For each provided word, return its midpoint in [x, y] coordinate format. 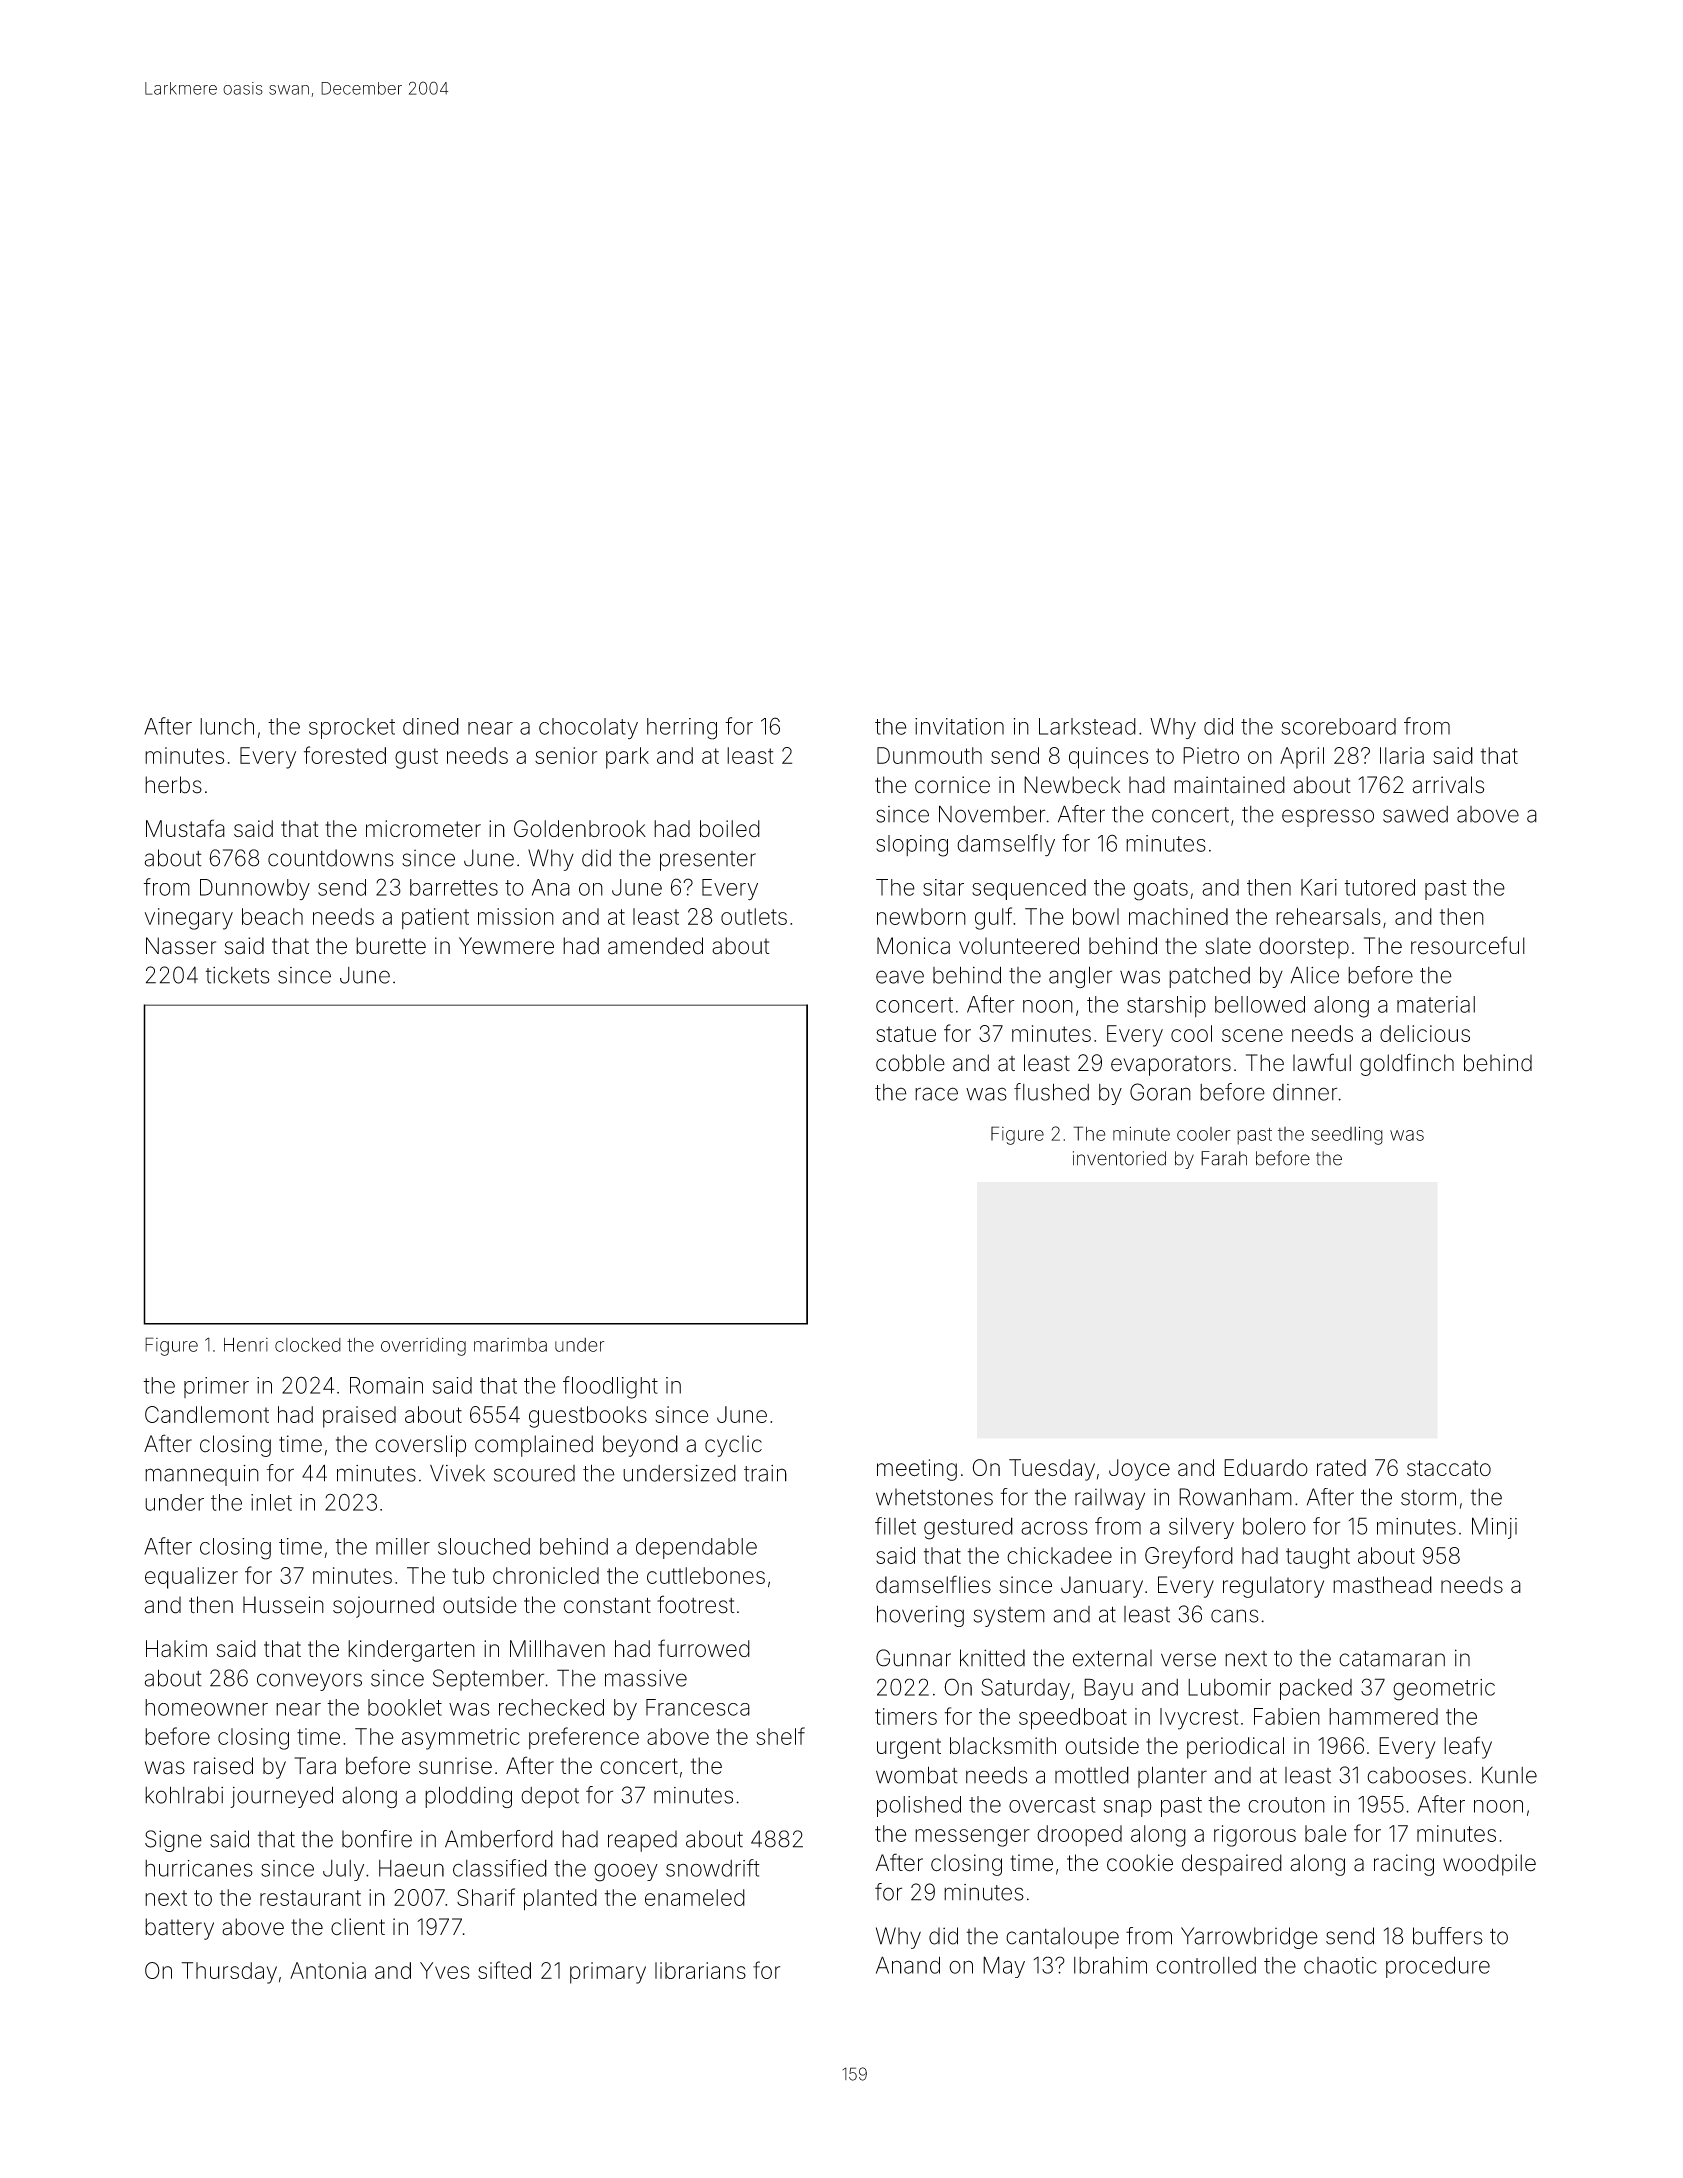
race [936, 1094]
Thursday [229, 1973]
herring [682, 729]
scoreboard [1339, 726]
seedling [1347, 1135]
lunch [227, 726]
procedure [1438, 1967]
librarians [700, 1970]
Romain [386, 1385]
